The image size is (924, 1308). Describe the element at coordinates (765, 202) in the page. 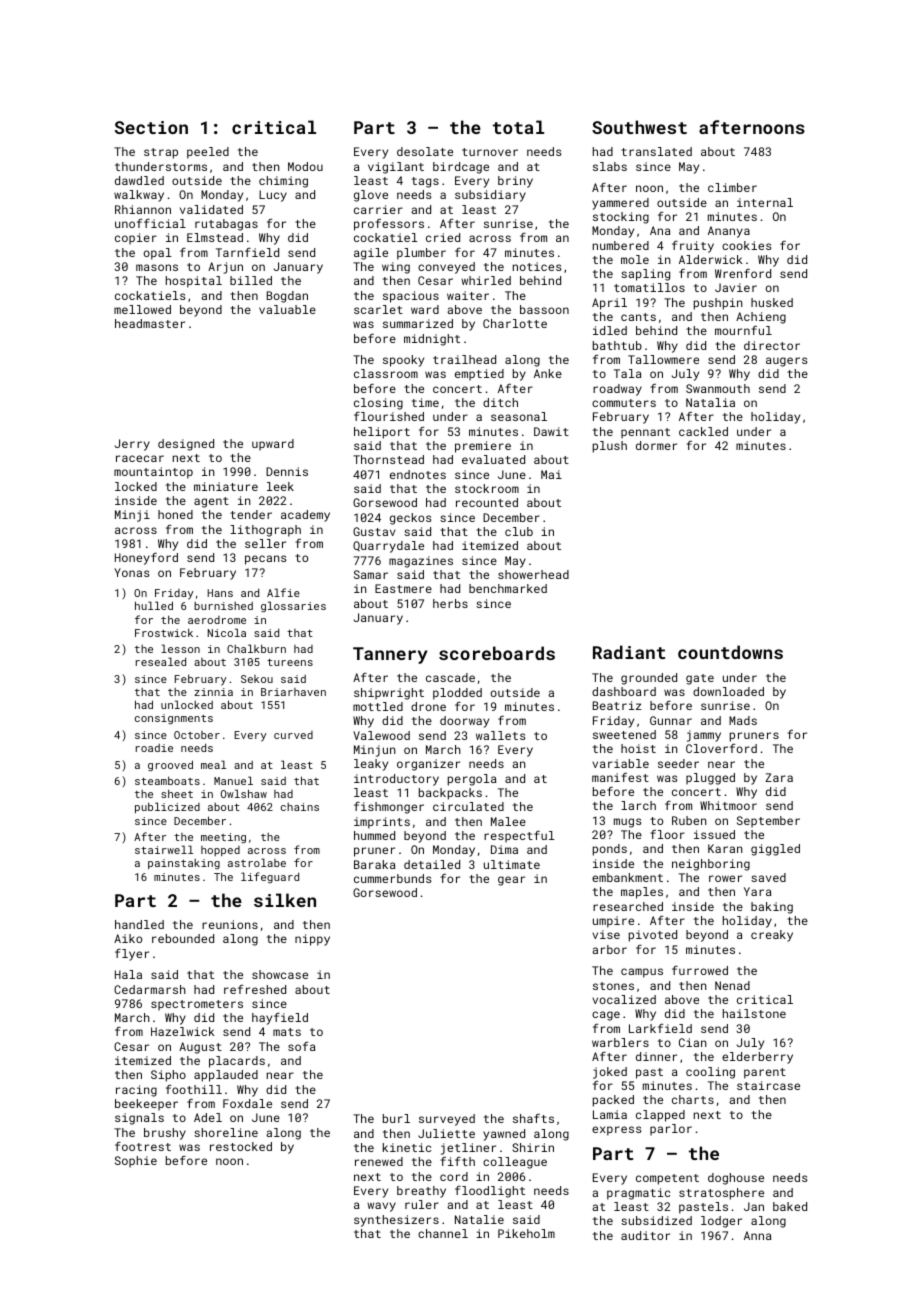

I see `internal` at that location.
